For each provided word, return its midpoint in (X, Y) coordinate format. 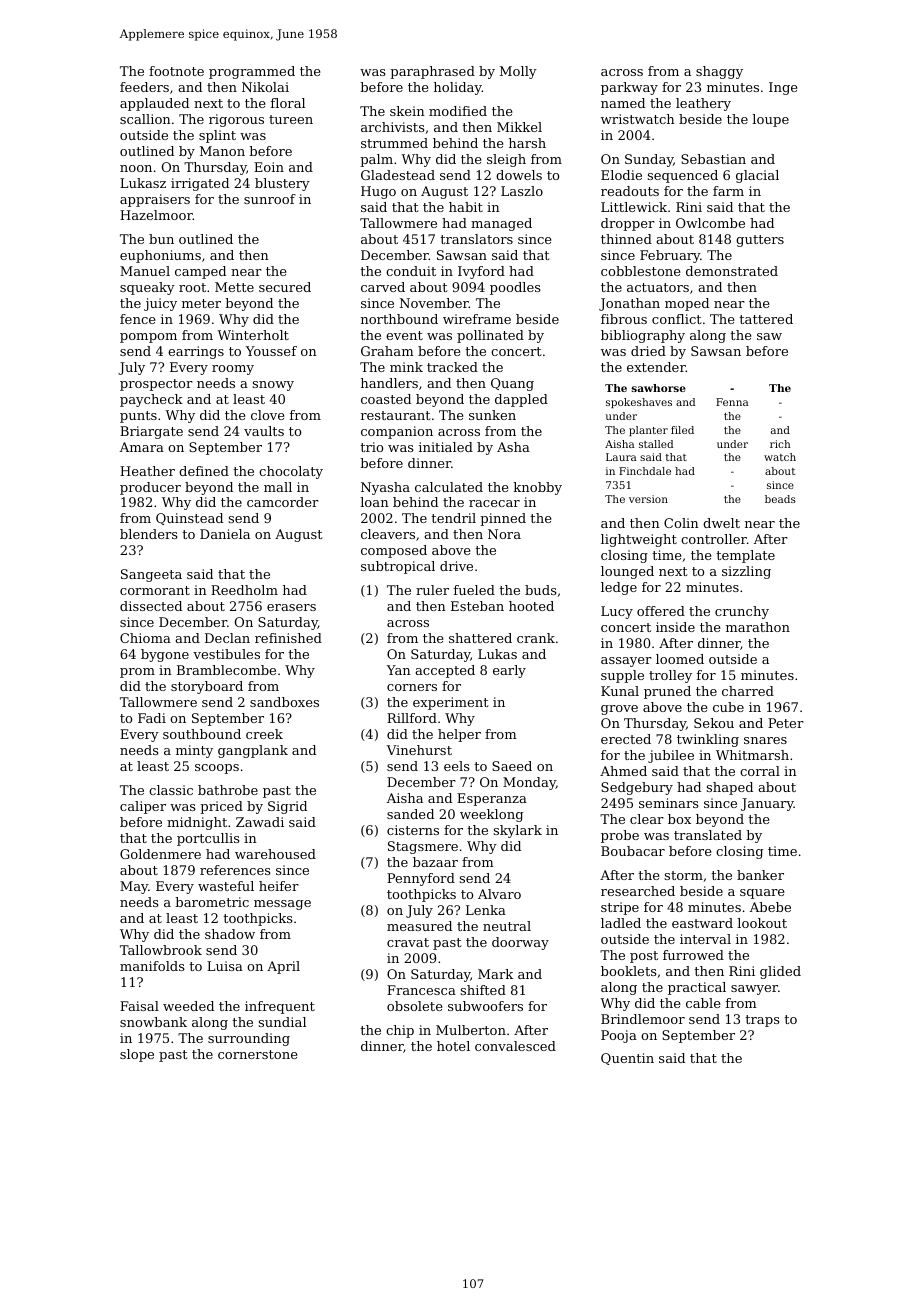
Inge (783, 88)
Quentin (627, 1059)
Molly (518, 72)
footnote (176, 71)
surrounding (249, 1039)
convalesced (515, 1046)
